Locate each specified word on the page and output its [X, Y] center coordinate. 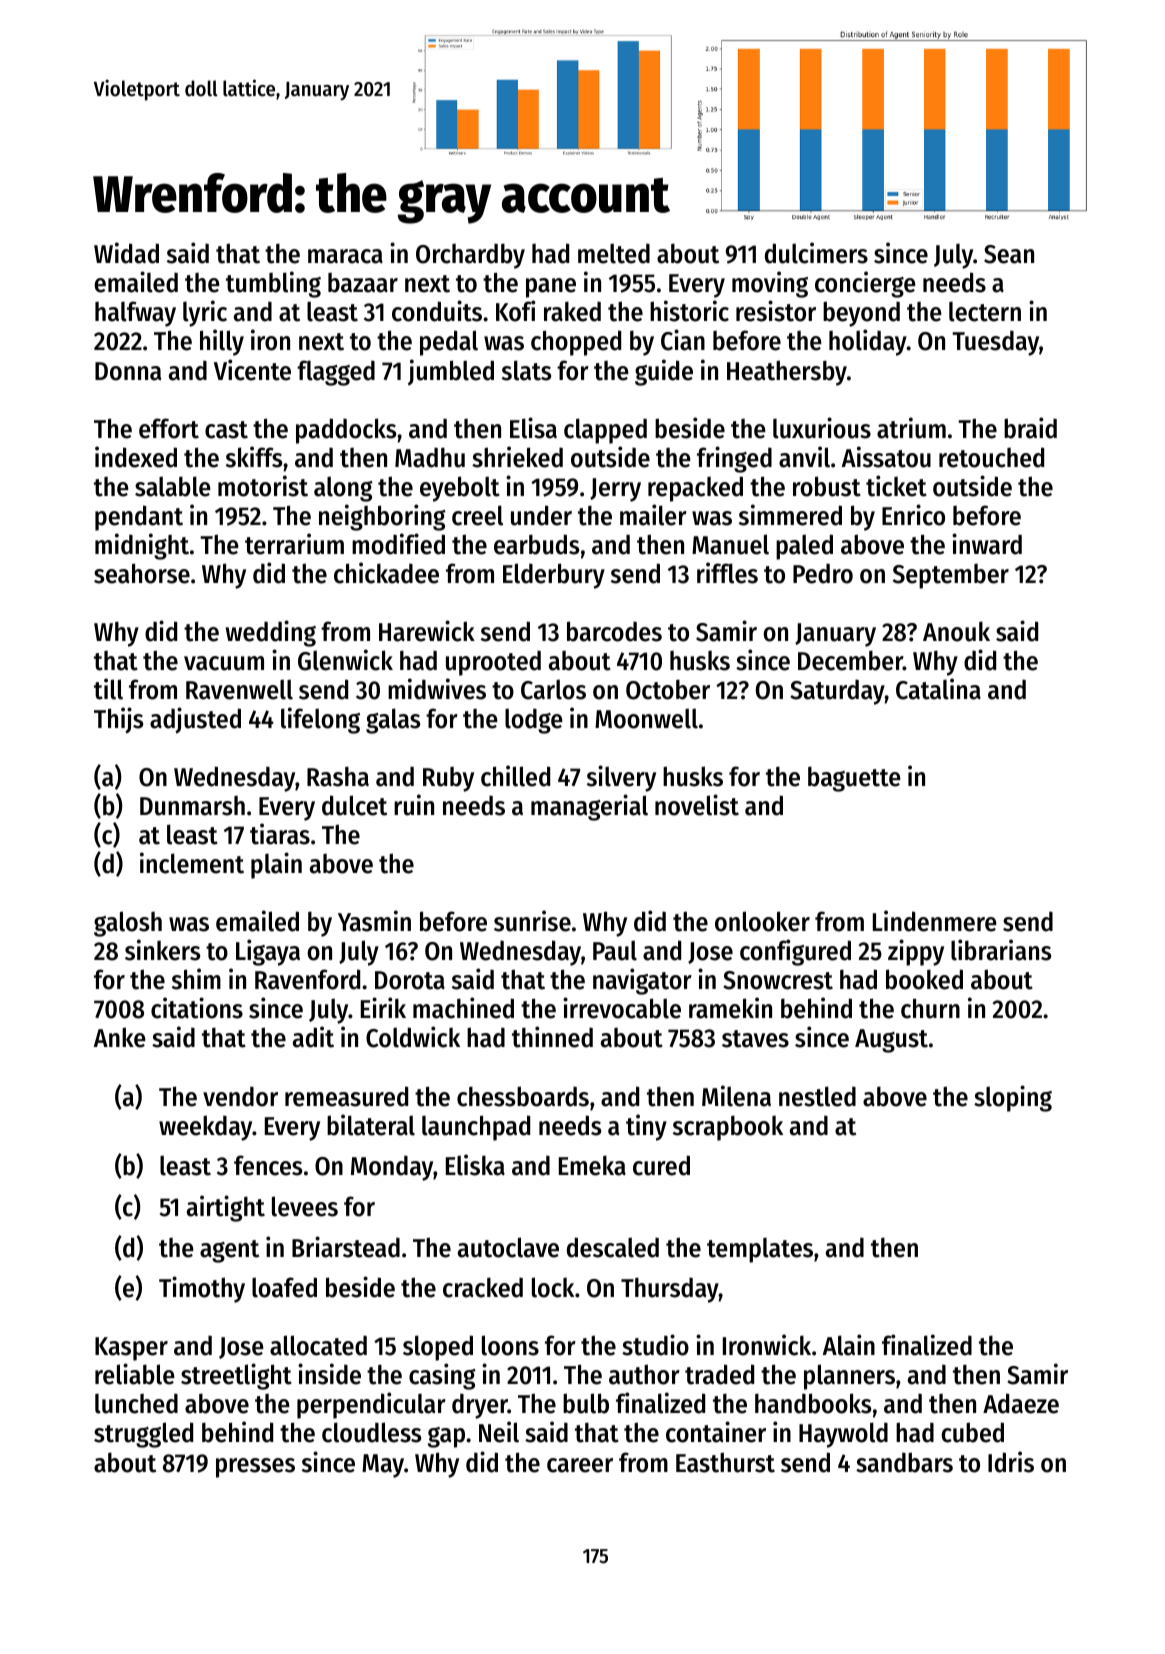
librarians [1001, 950]
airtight [226, 1208]
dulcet [354, 805]
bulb [586, 1403]
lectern [985, 311]
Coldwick [413, 1037]
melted [614, 253]
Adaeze [1021, 1403]
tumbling [273, 284]
